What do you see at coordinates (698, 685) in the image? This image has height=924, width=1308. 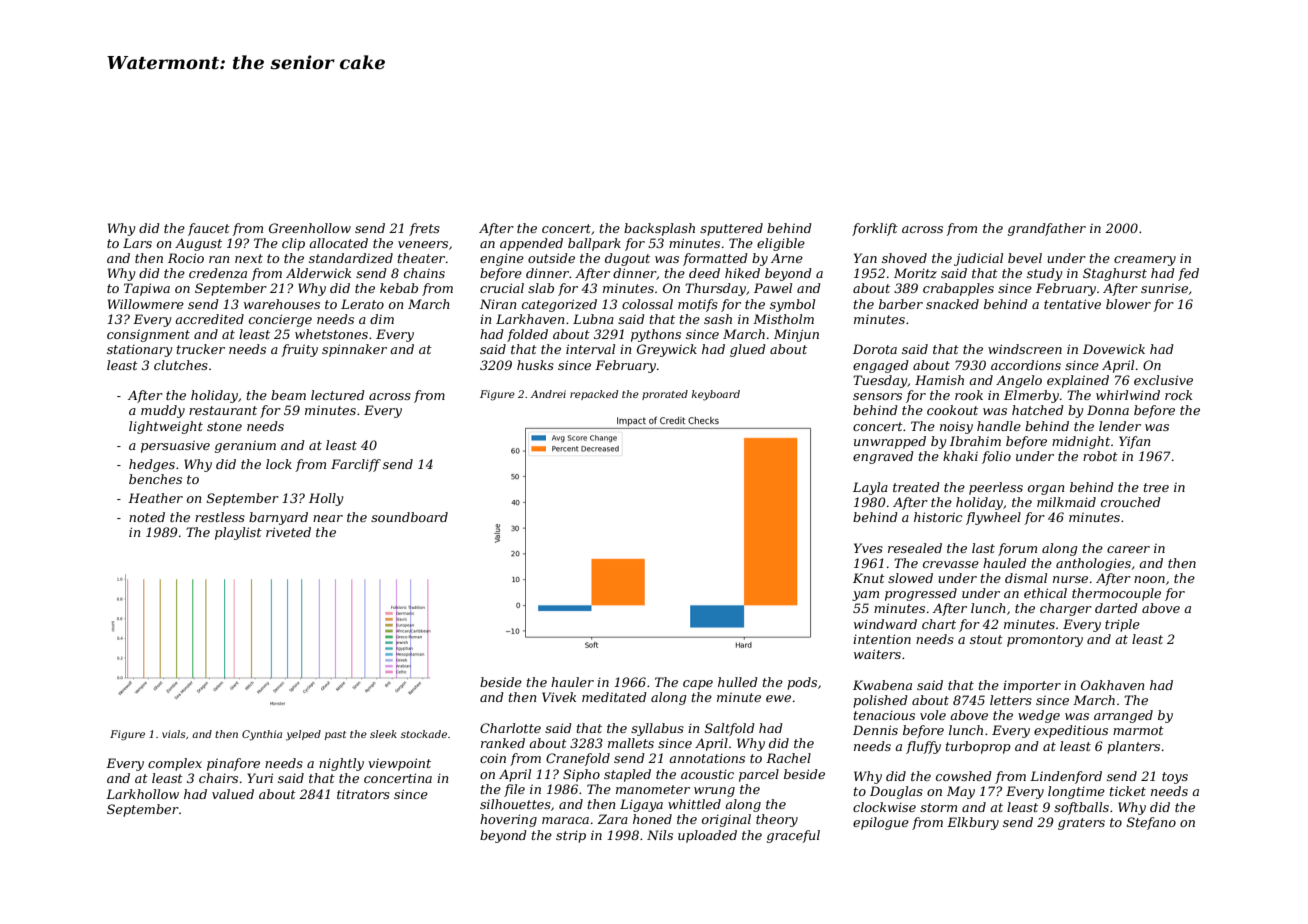 I see `cape` at bounding box center [698, 685].
